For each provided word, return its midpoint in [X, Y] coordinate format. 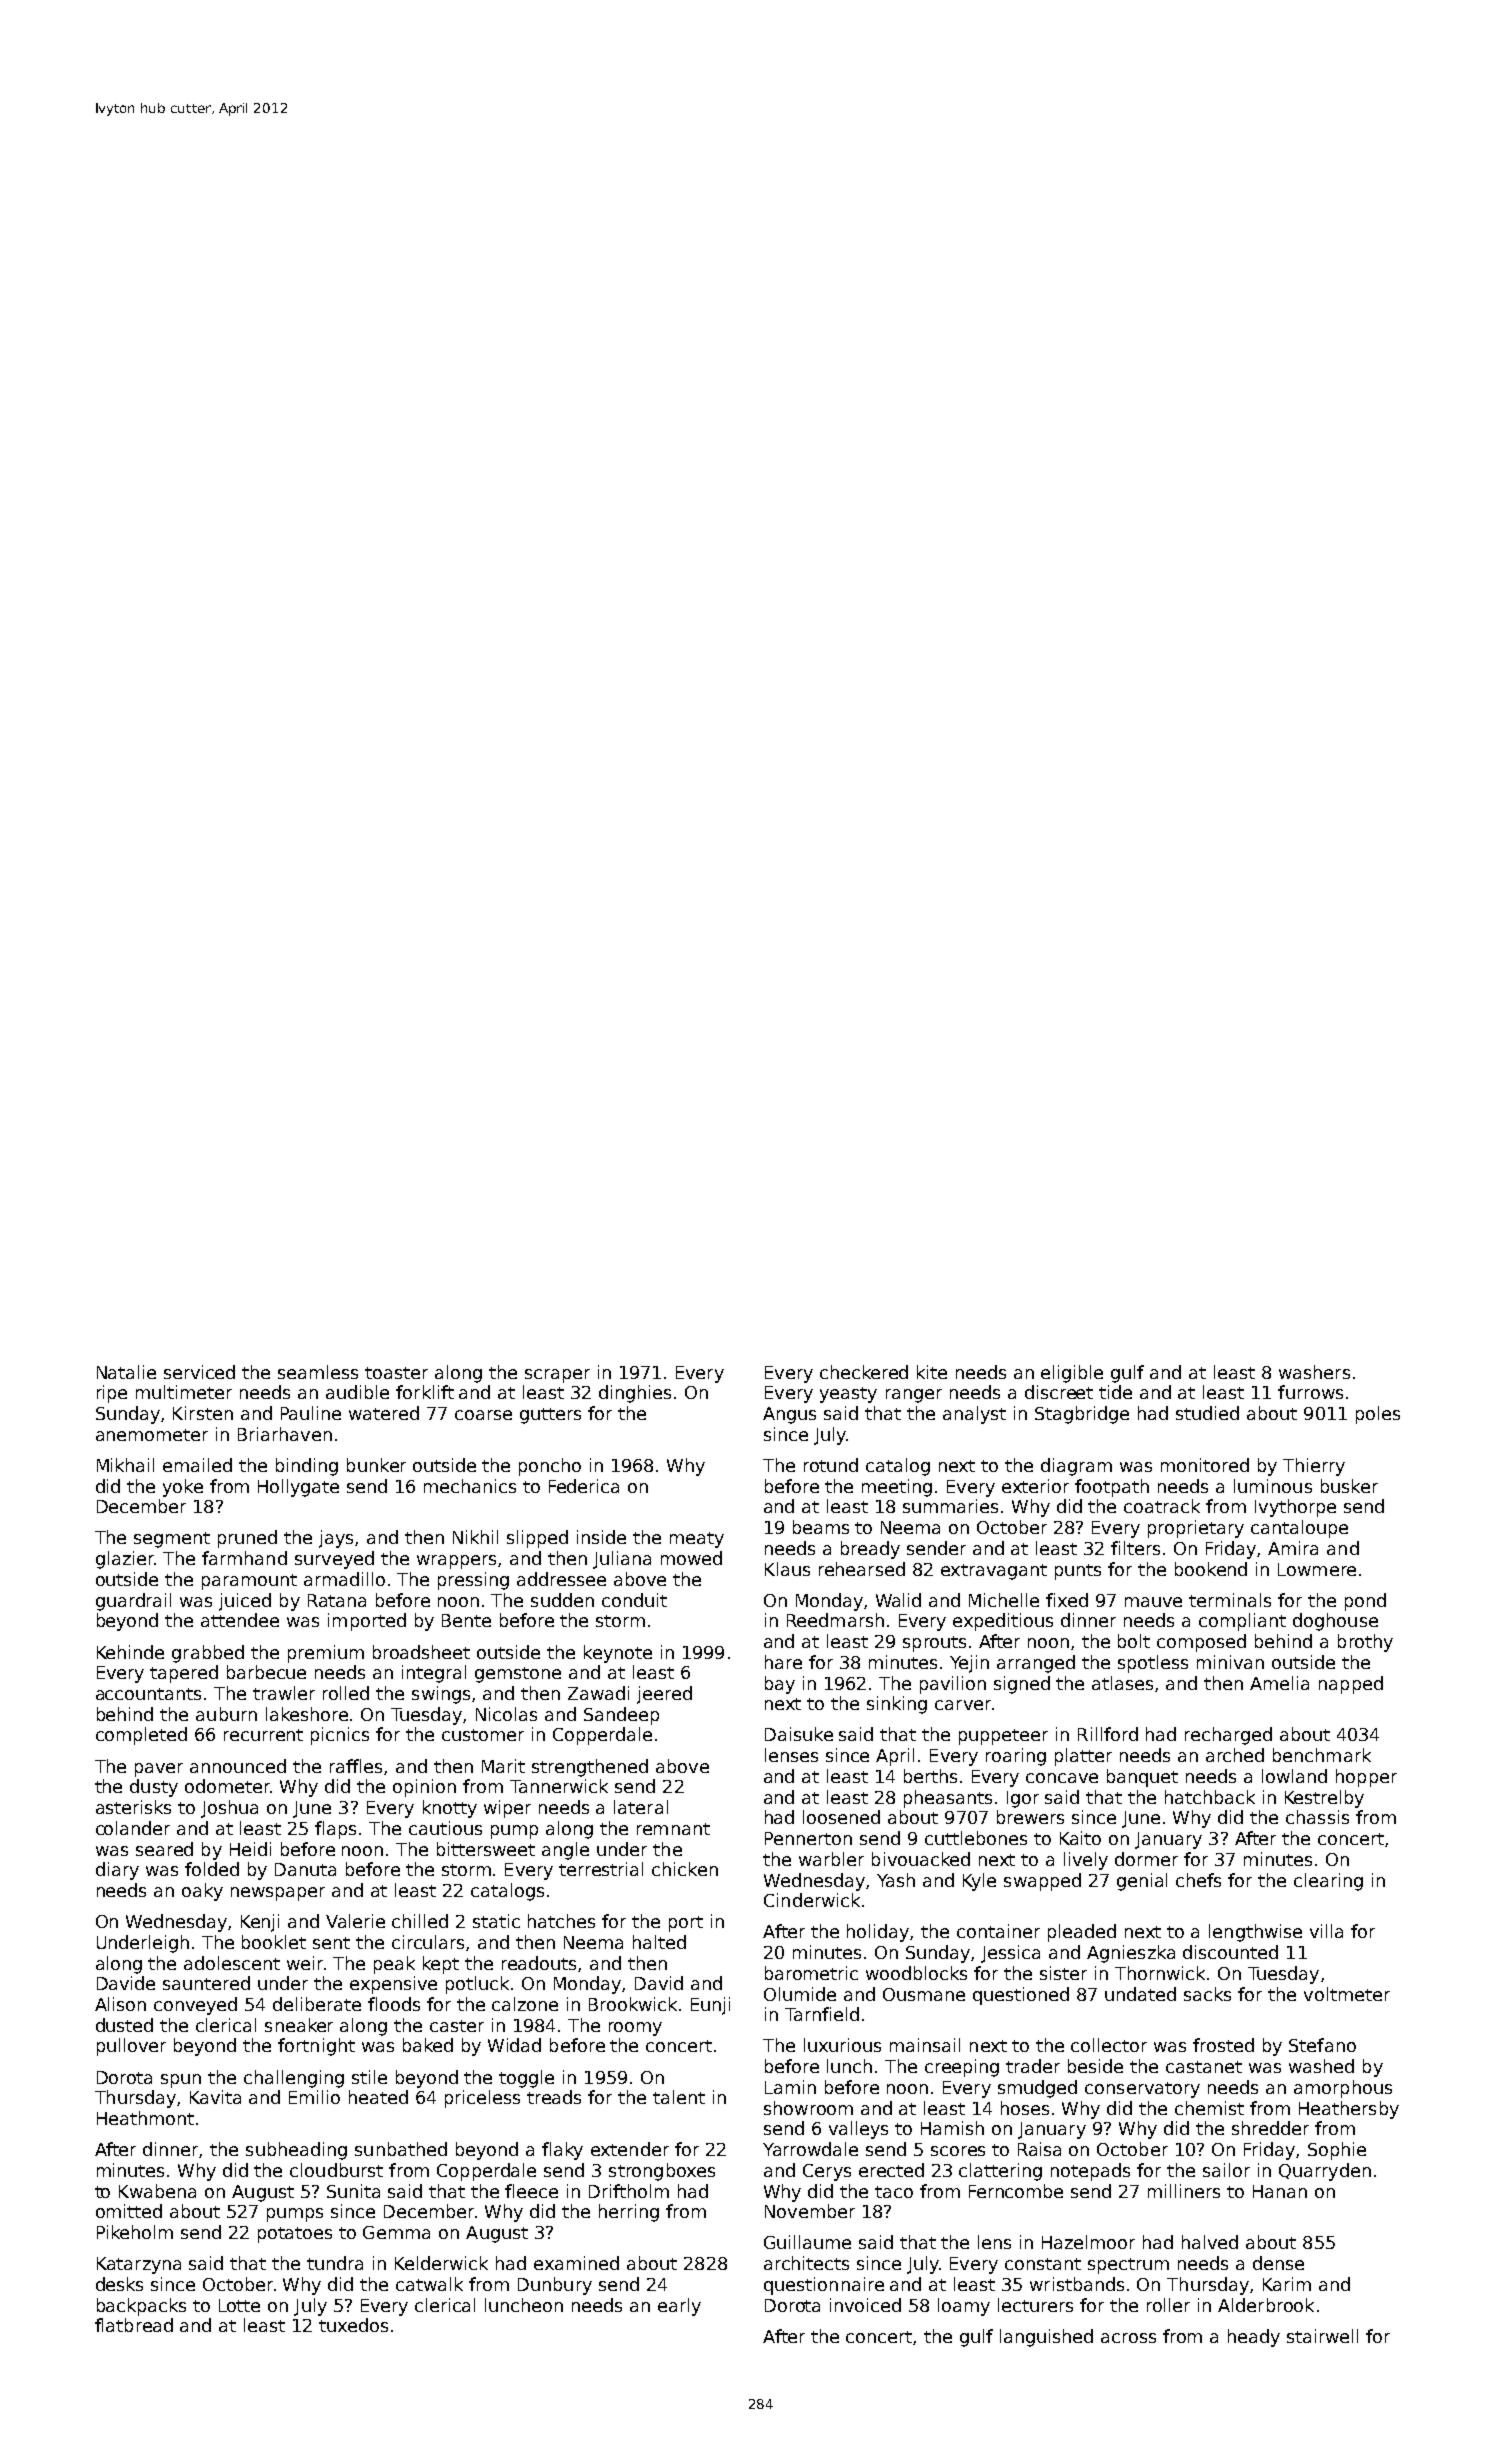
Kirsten [203, 1413]
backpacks [141, 2307]
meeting [897, 1488]
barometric [811, 1973]
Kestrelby [1324, 1799]
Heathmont [145, 2118]
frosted [1223, 2045]
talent [679, 2097]
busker [1349, 1486]
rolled [346, 1693]
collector [1109, 2045]
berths [930, 1776]
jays [336, 1539]
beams [821, 1527]
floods [394, 2004]
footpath [1112, 1488]
